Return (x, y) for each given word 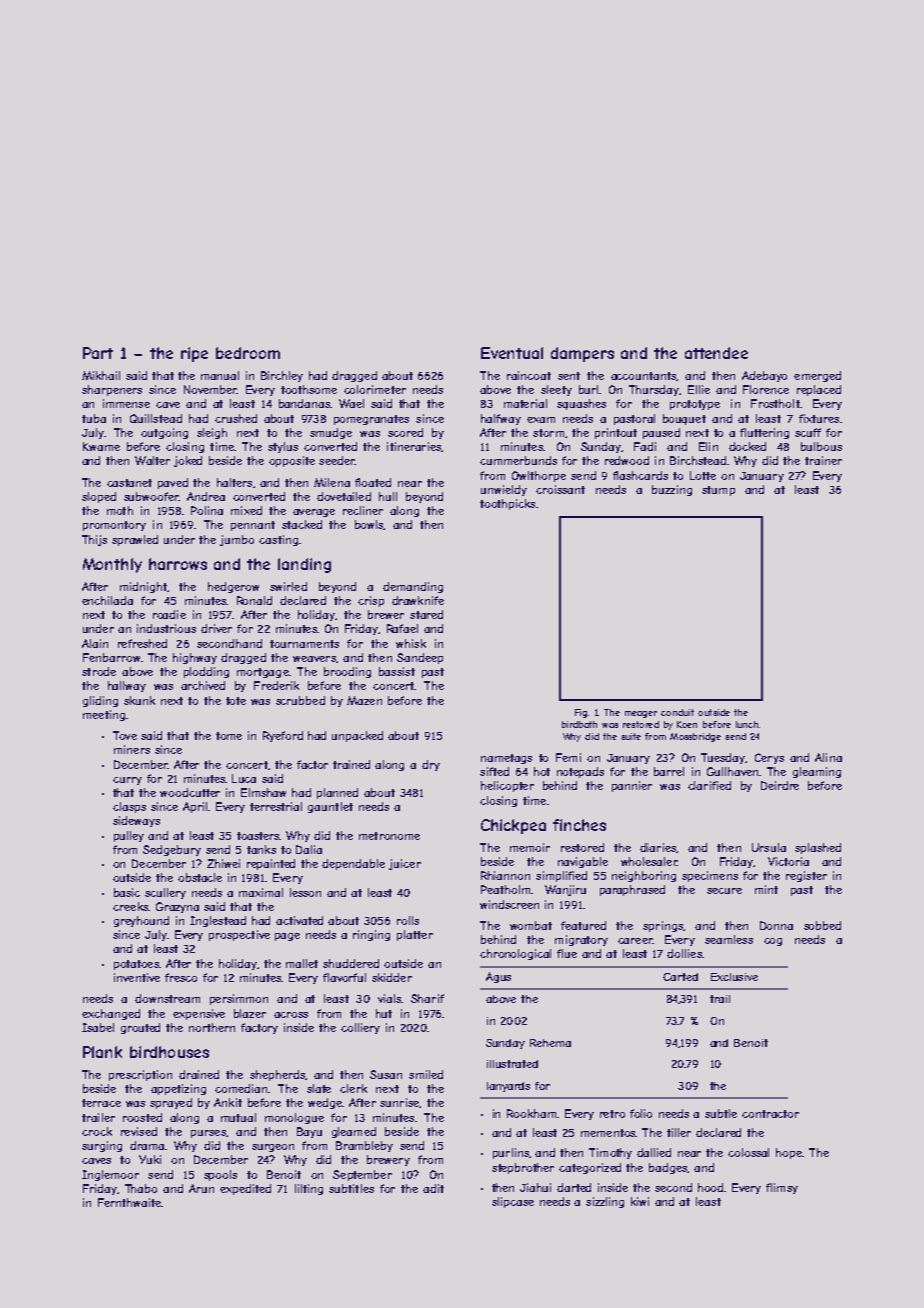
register (806, 876)
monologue (294, 1118)
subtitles (351, 1188)
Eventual (512, 353)
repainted (271, 864)
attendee (716, 353)
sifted (494, 771)
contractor (770, 1114)
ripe (194, 354)
